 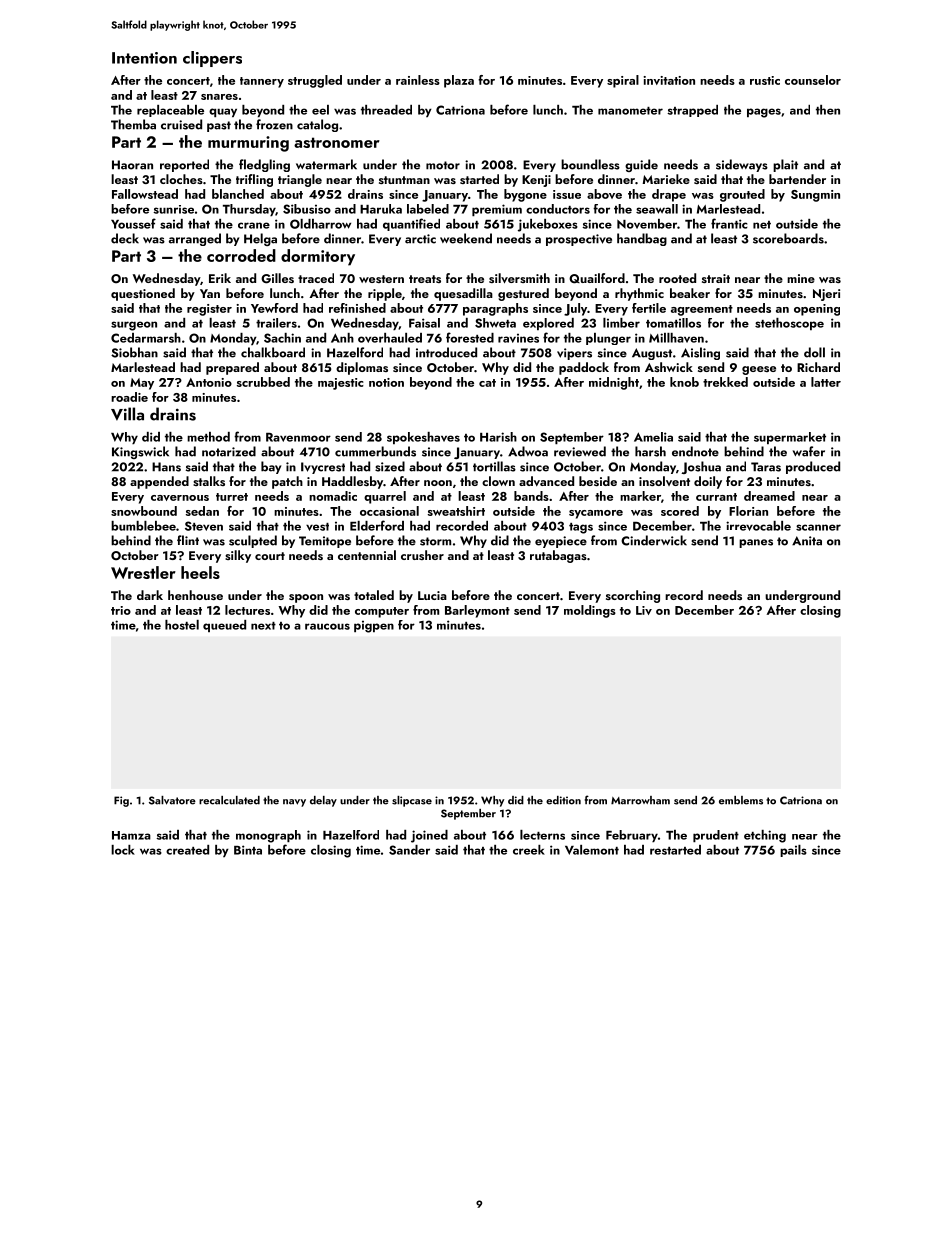 What do you see at coordinates (702, 310) in the image?
I see `agreement` at bounding box center [702, 310].
